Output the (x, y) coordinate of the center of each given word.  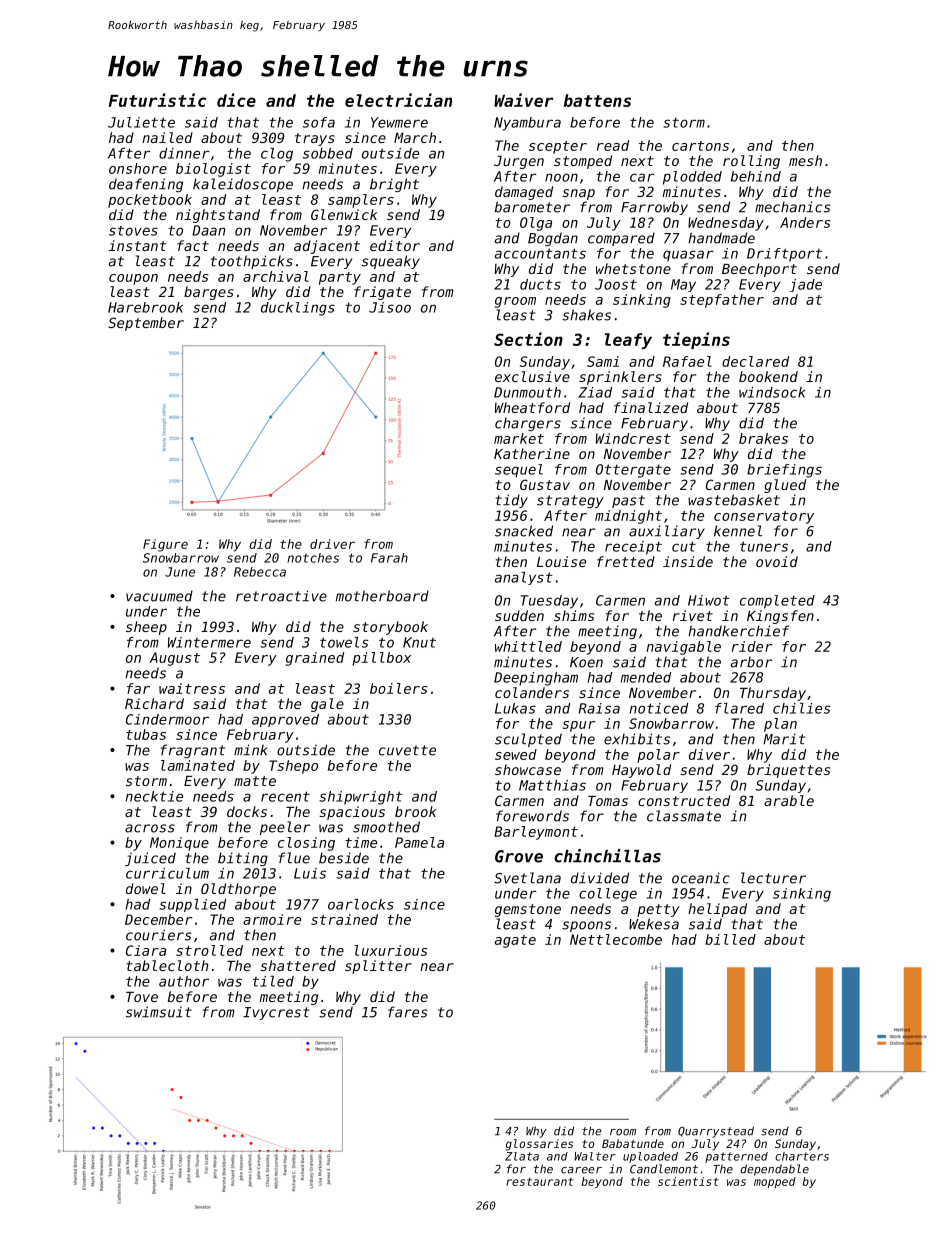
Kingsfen (780, 617)
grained (315, 659)
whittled (528, 646)
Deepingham (536, 679)
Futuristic (157, 100)
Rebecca (260, 572)
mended (646, 677)
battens (597, 100)
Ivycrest (276, 1013)
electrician (398, 100)
